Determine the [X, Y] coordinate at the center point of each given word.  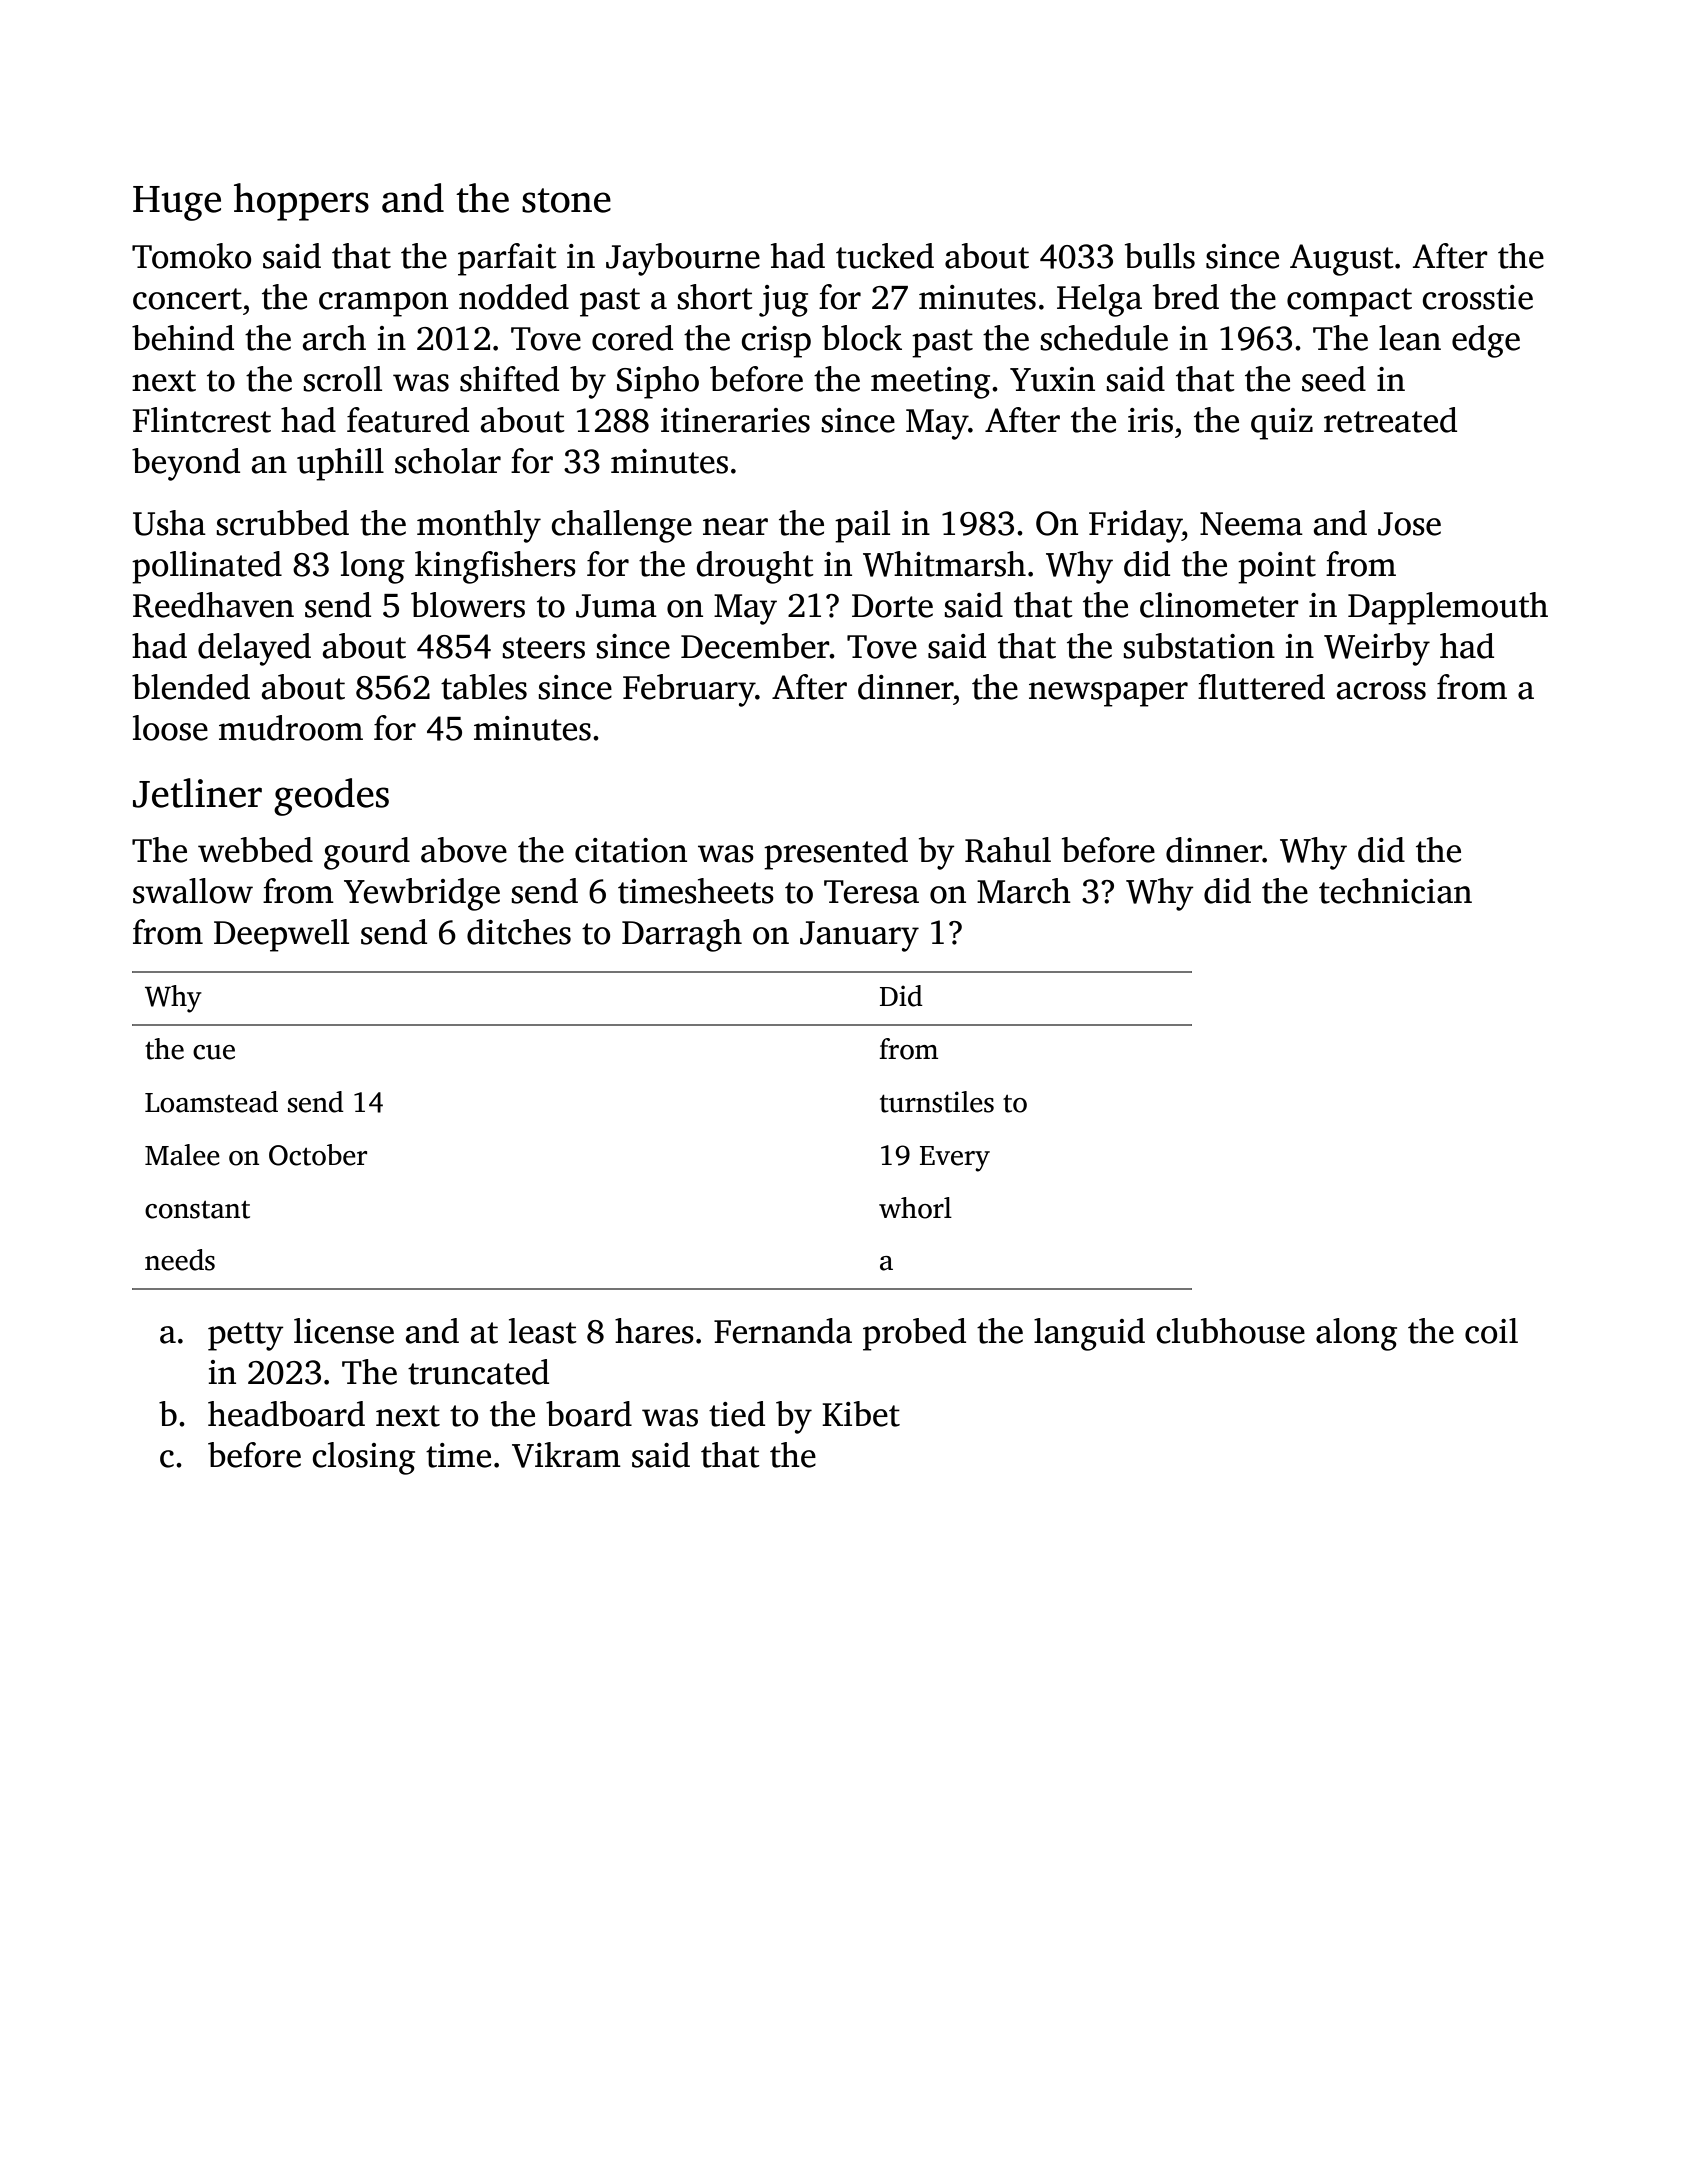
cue [214, 1052]
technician [1395, 891]
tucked [885, 256]
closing [363, 1458]
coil [1491, 1331]
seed [1334, 379]
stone [566, 200]
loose [170, 728]
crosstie [1477, 297]
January [859, 936]
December [755, 646]
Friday [1135, 526]
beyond [186, 464]
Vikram [566, 1455]
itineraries [735, 420]
